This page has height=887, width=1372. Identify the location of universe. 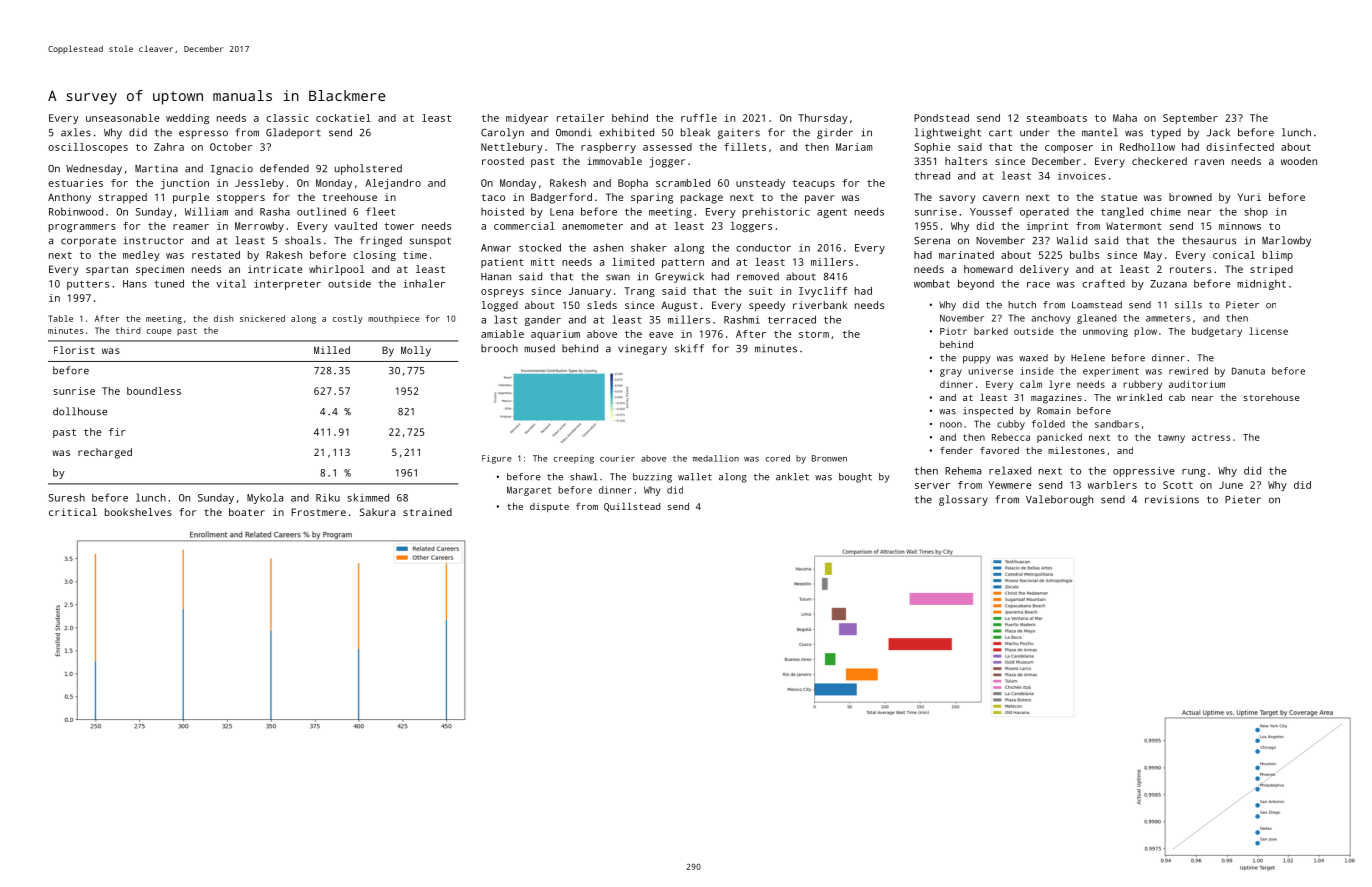
(990, 371).
